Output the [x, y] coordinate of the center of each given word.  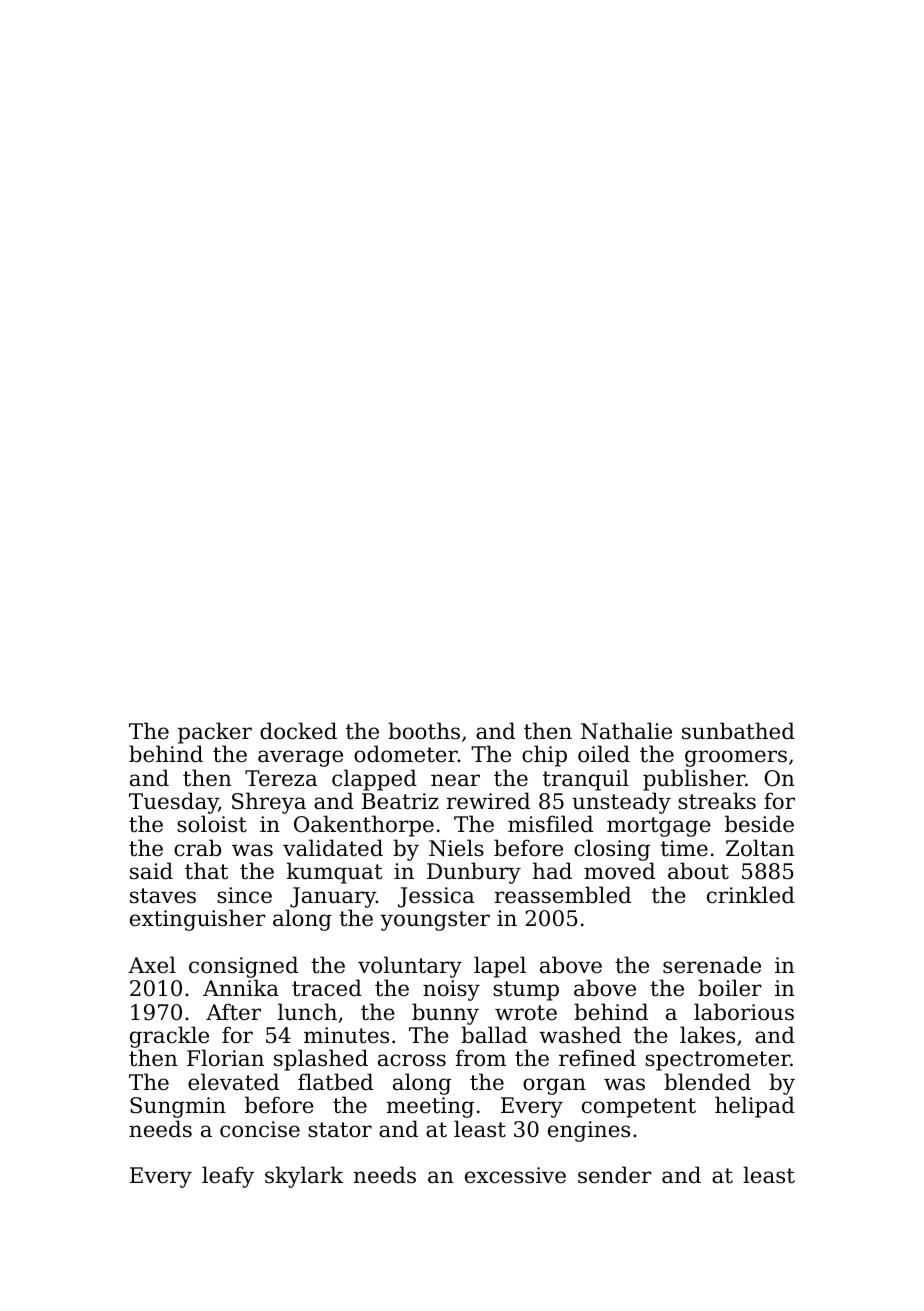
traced [327, 988]
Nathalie [626, 731]
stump [526, 991]
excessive [515, 1175]
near [455, 780]
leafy [228, 1177]
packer [215, 733]
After [233, 1012]
